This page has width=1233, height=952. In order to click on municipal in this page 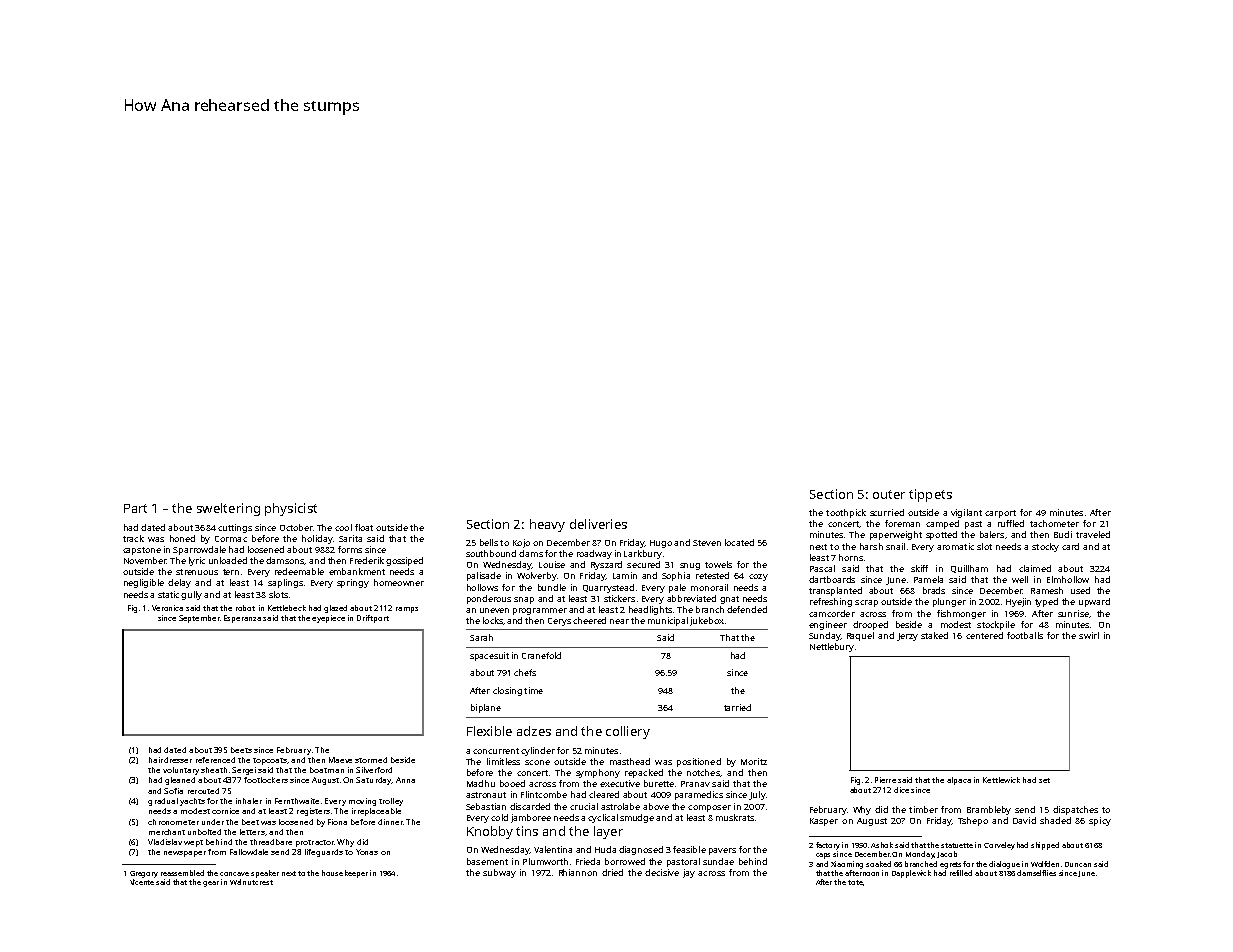, I will do `click(668, 621)`.
